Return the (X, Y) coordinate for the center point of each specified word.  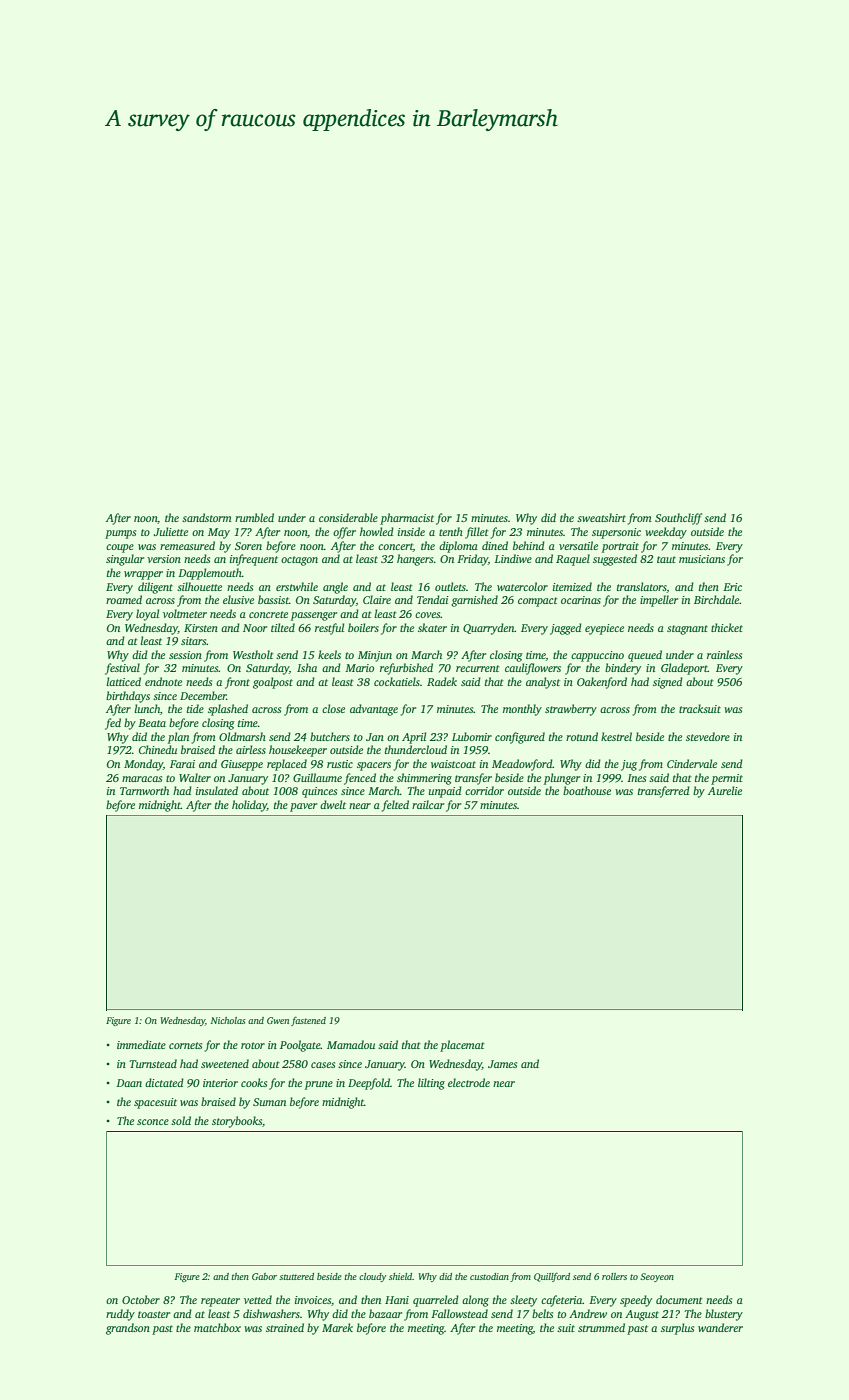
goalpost (273, 683)
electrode (469, 1082)
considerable (348, 517)
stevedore (708, 736)
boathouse (587, 790)
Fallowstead (459, 1313)
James (502, 1064)
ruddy (120, 1315)
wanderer (720, 1327)
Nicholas (228, 1020)
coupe (120, 548)
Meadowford (522, 765)
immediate (141, 1044)
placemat (462, 1046)
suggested (615, 560)
